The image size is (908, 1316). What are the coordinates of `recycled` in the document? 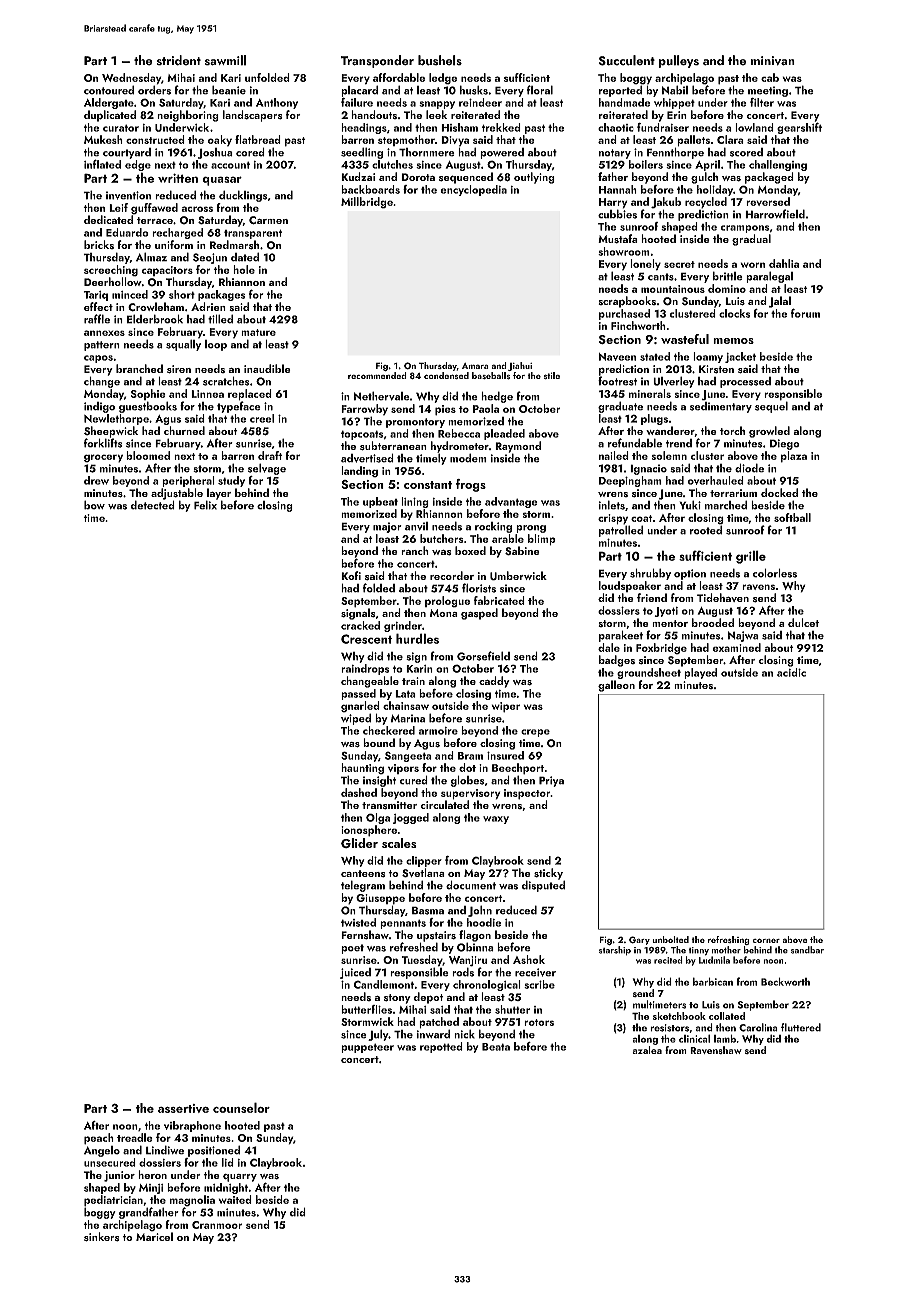 It's located at (706, 203).
